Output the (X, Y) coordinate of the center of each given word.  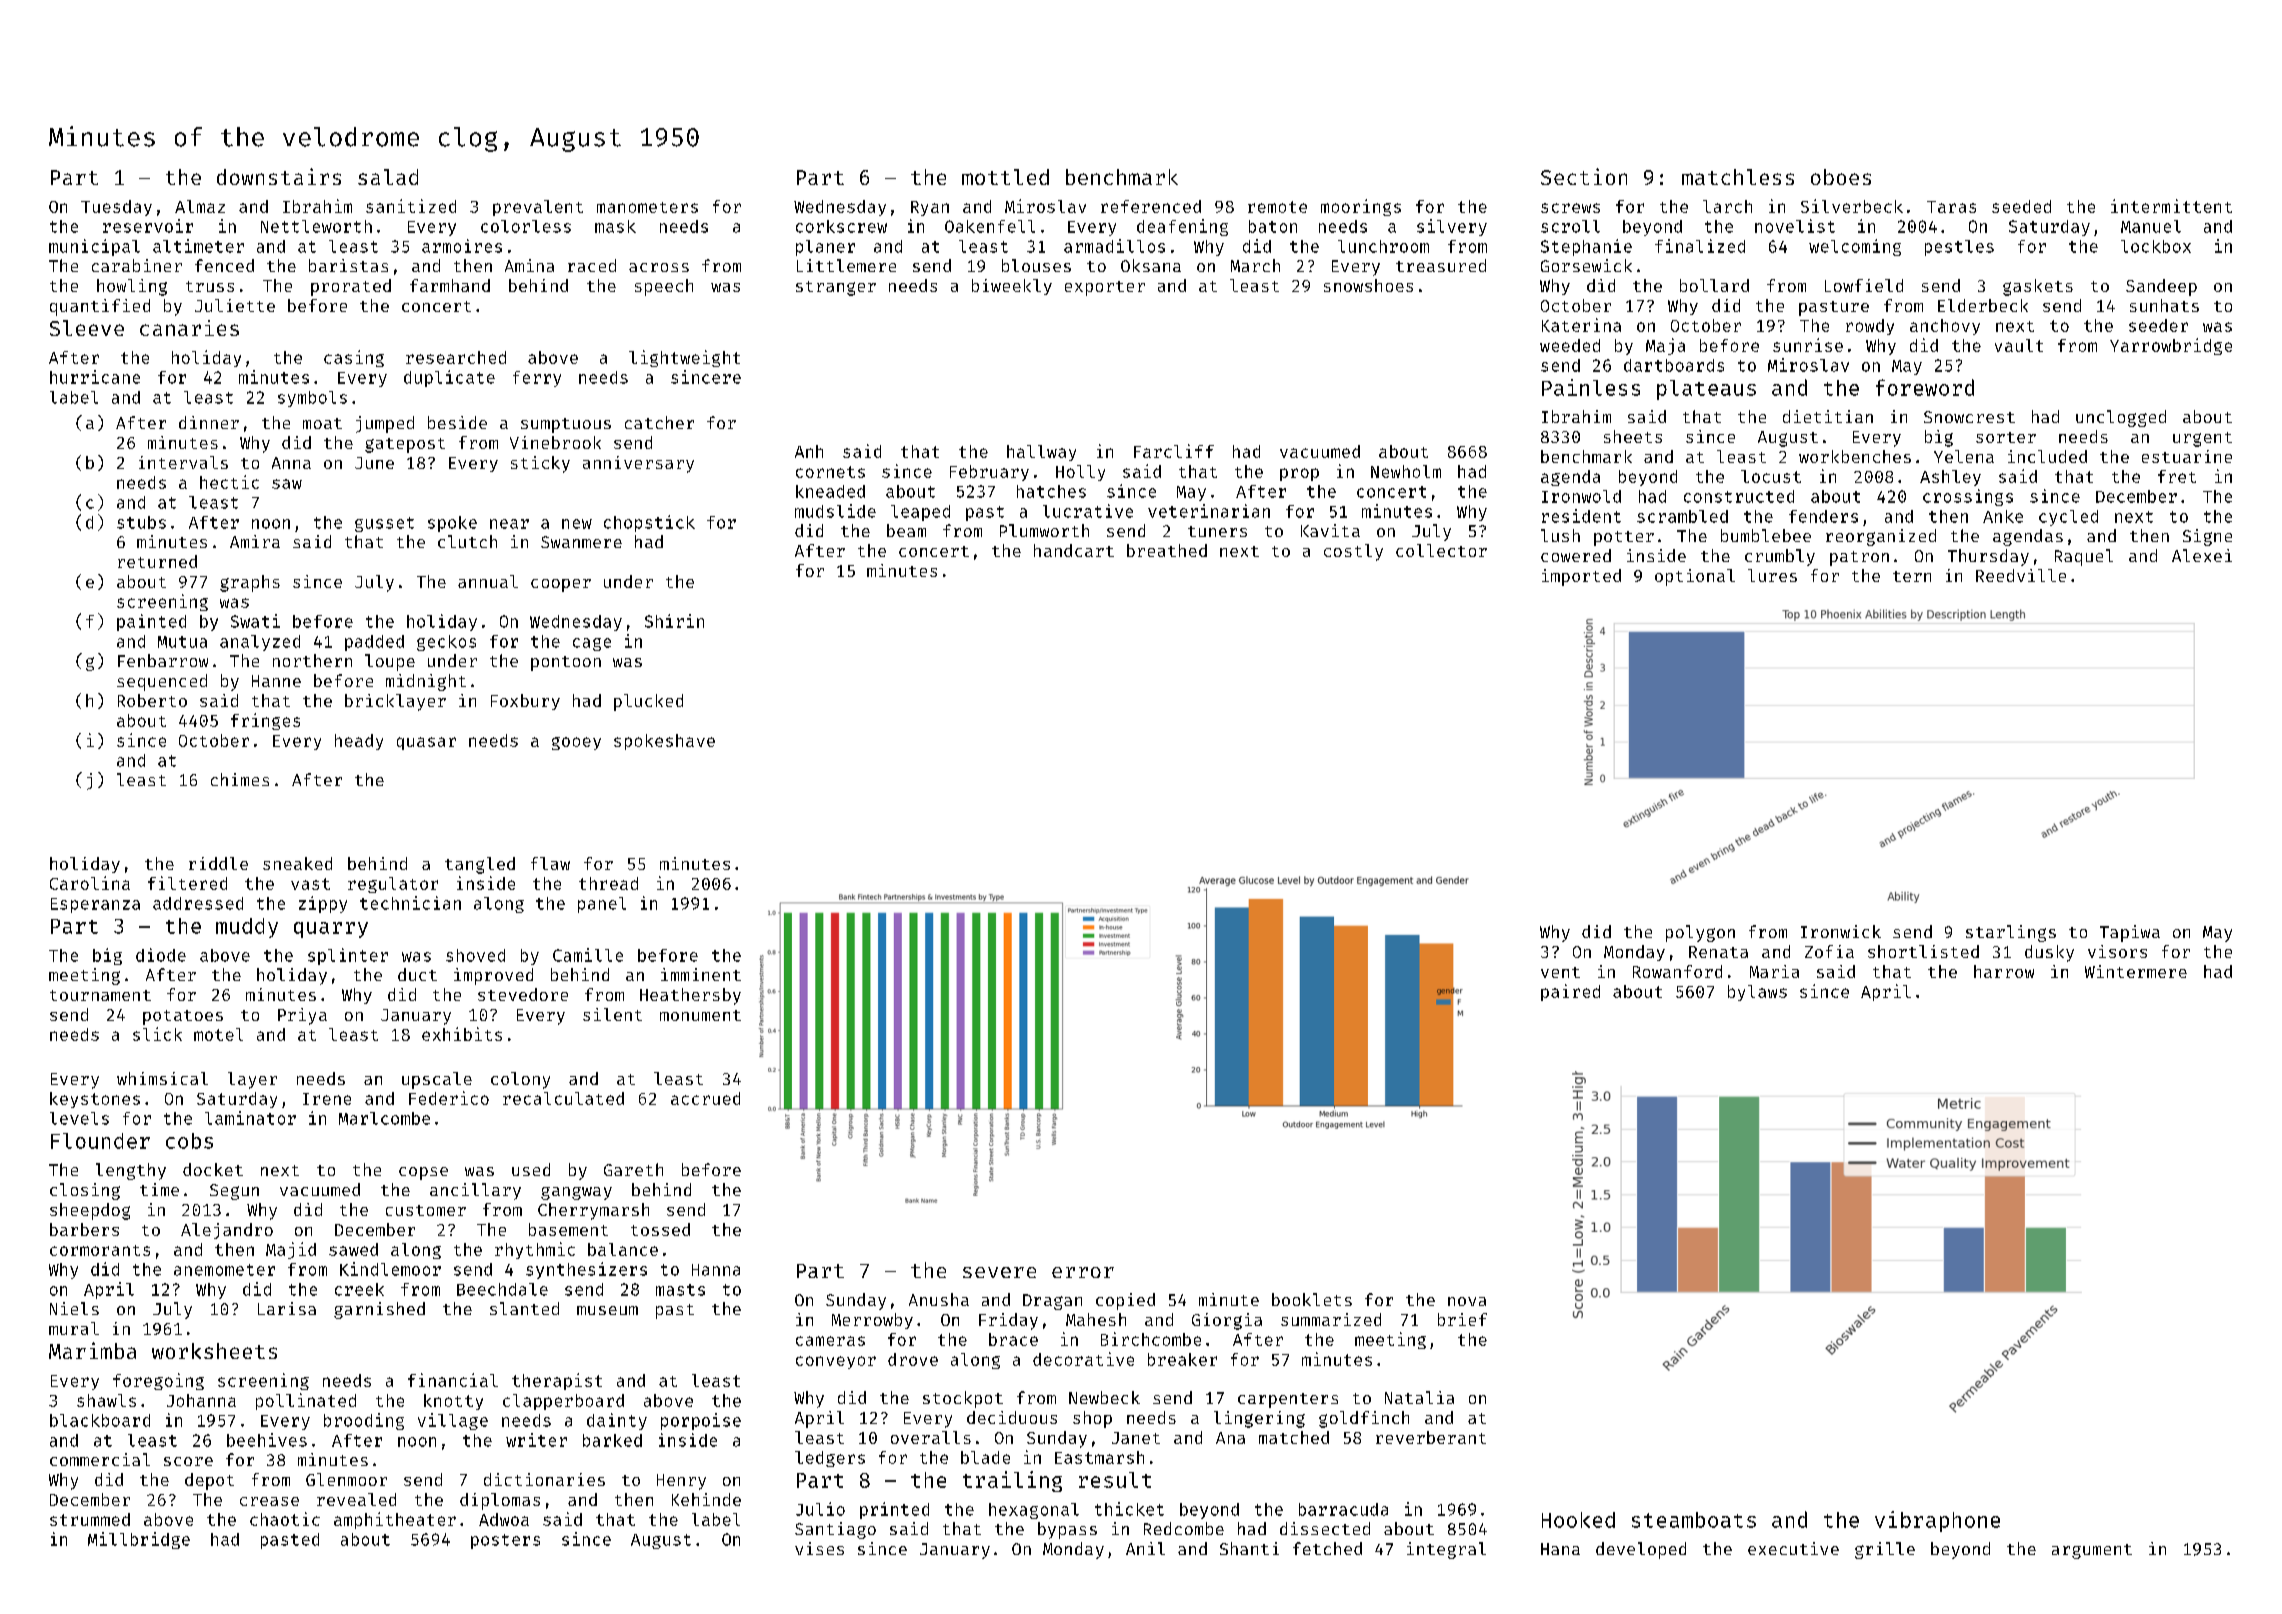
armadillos (1114, 246)
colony (520, 1080)
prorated (351, 287)
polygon (1700, 933)
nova (1467, 1301)
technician (410, 903)
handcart (1074, 550)
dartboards (1674, 365)
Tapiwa (2130, 933)
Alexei (2202, 555)
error (1083, 1272)
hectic (229, 482)
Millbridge (139, 1540)
